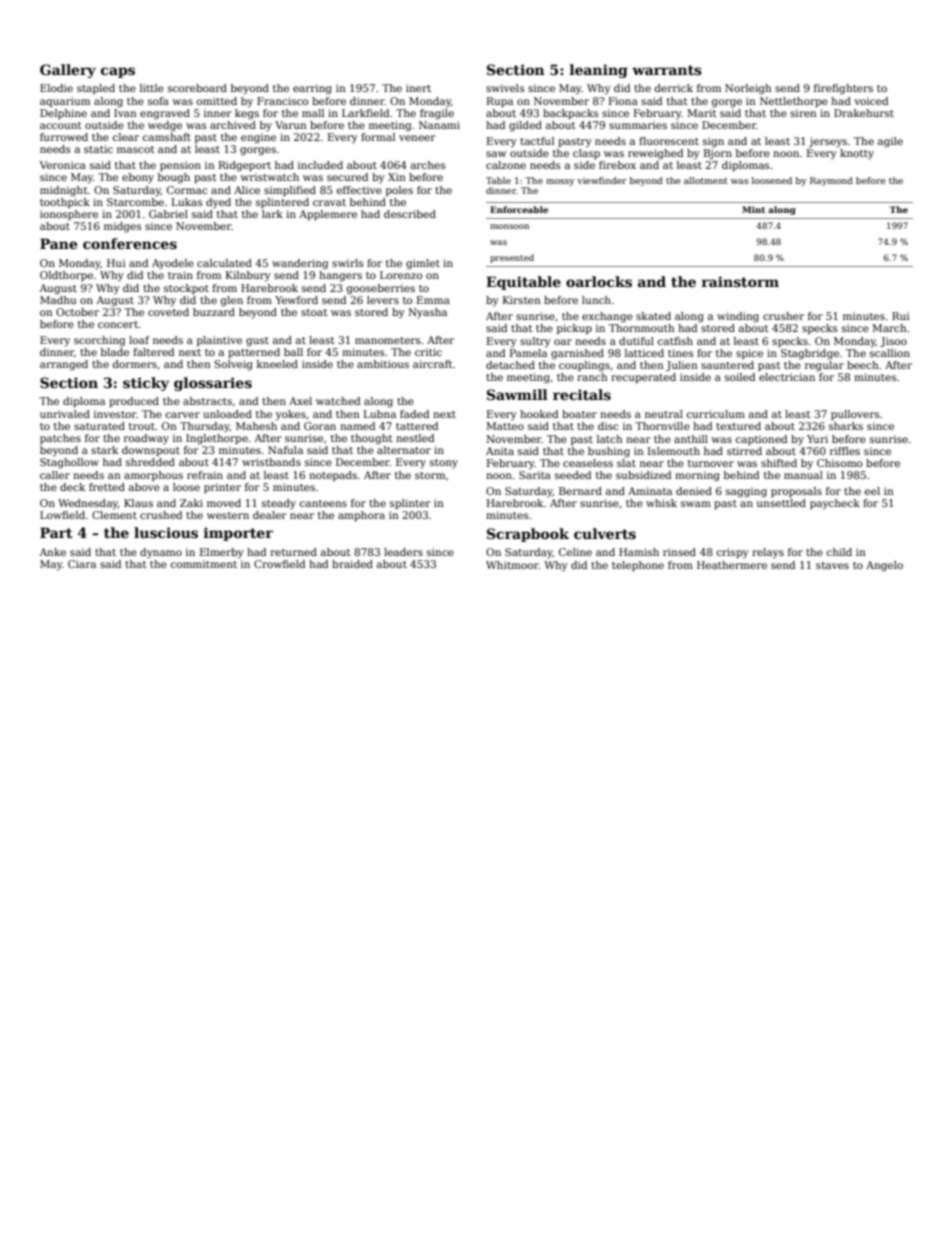  I want to click on archived, so click(233, 125).
